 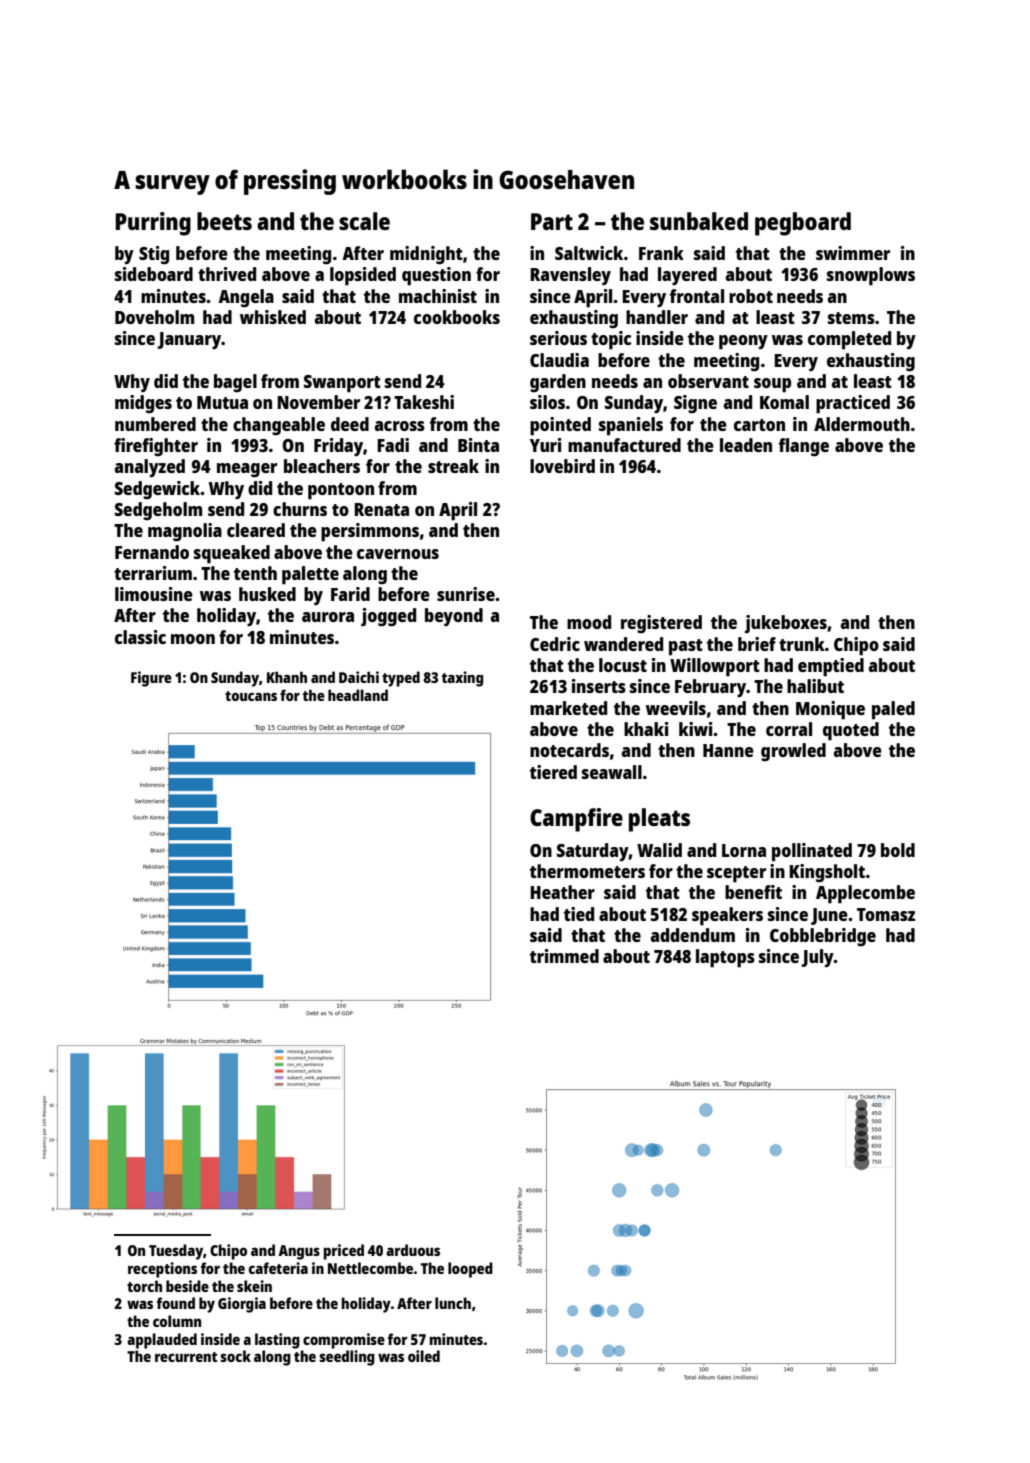 What do you see at coordinates (589, 253) in the screenshot?
I see `Saltwick` at bounding box center [589, 253].
